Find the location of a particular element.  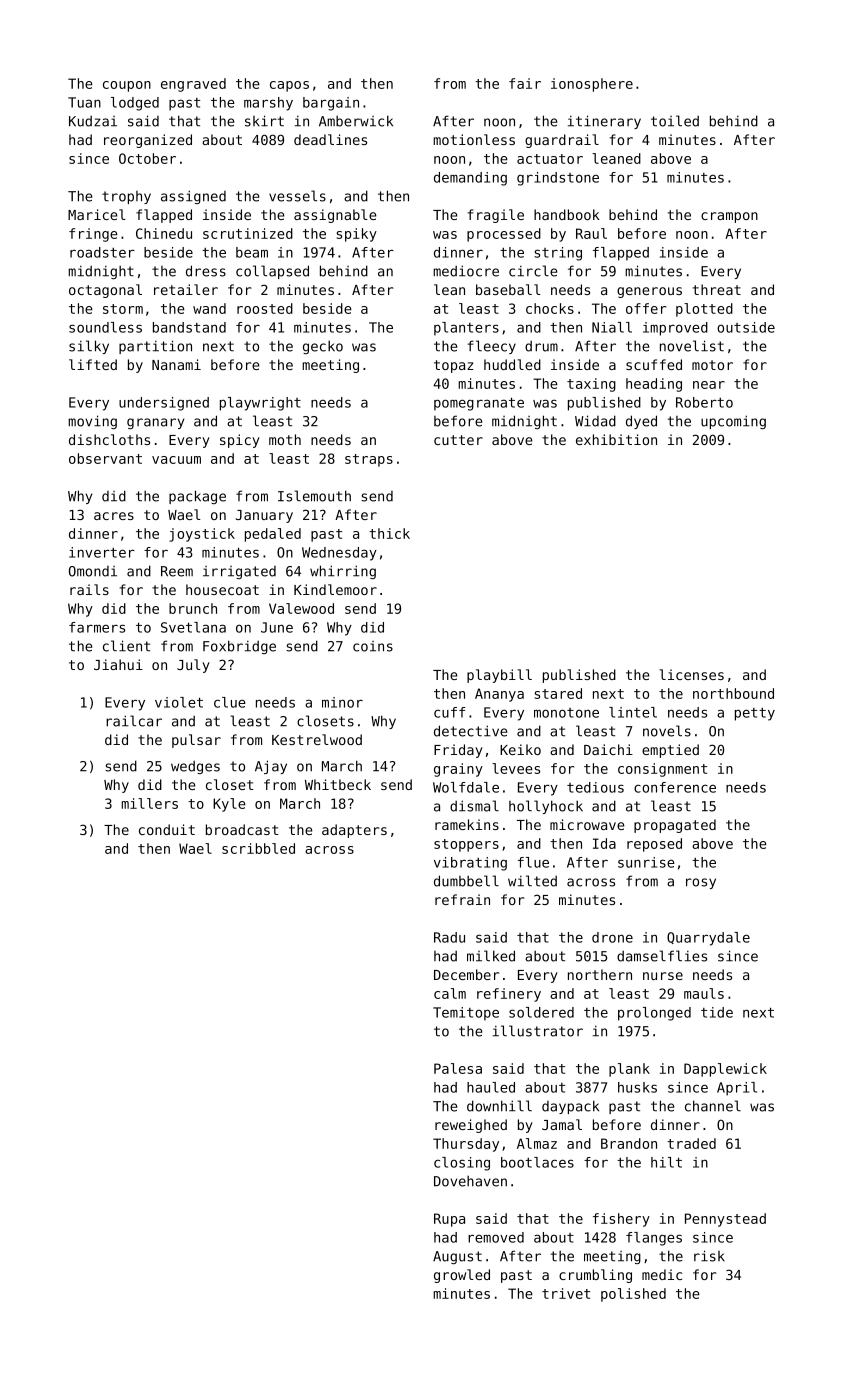

Rupa is located at coordinates (449, 1220).
